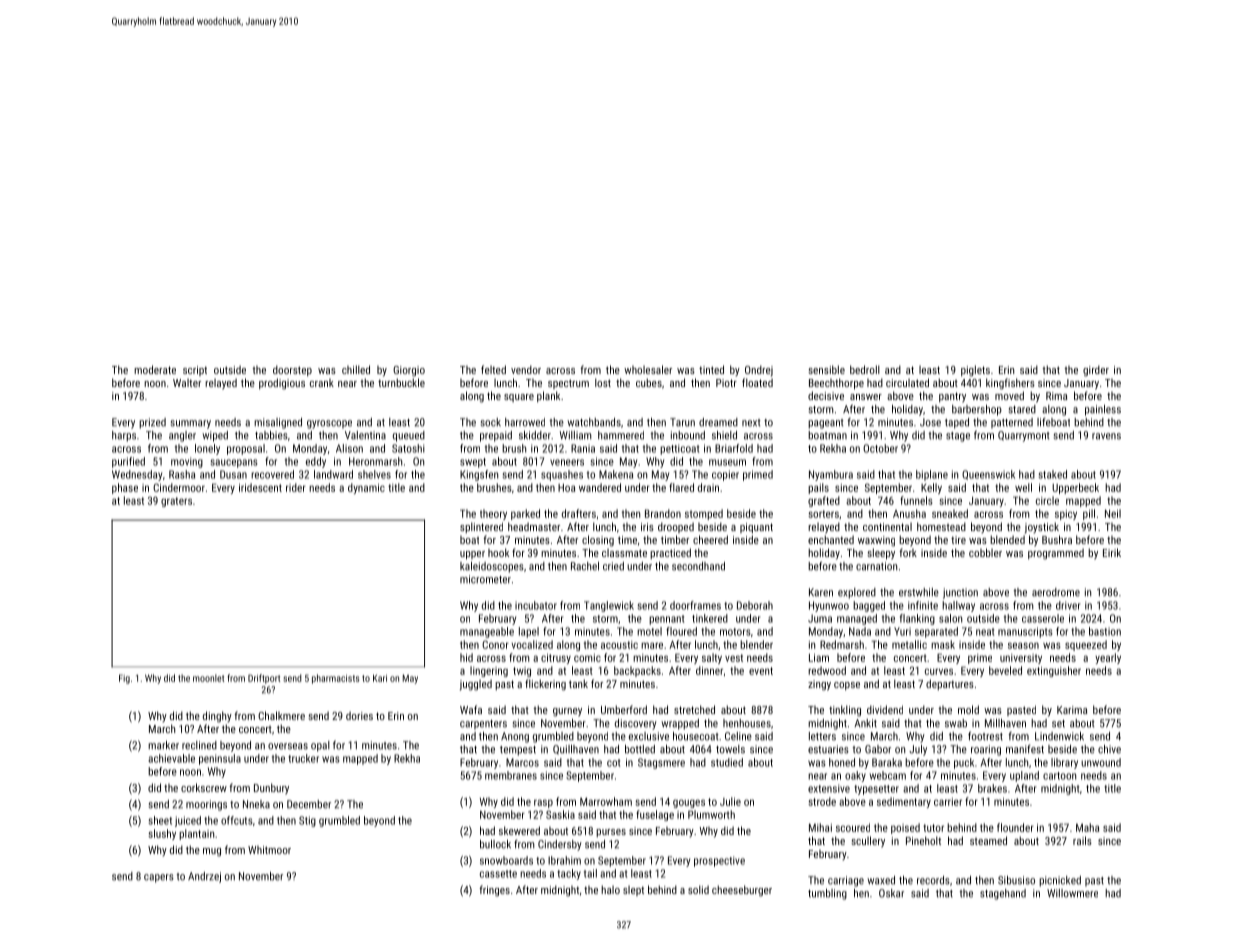  What do you see at coordinates (627, 540) in the image?
I see `time` at bounding box center [627, 540].
